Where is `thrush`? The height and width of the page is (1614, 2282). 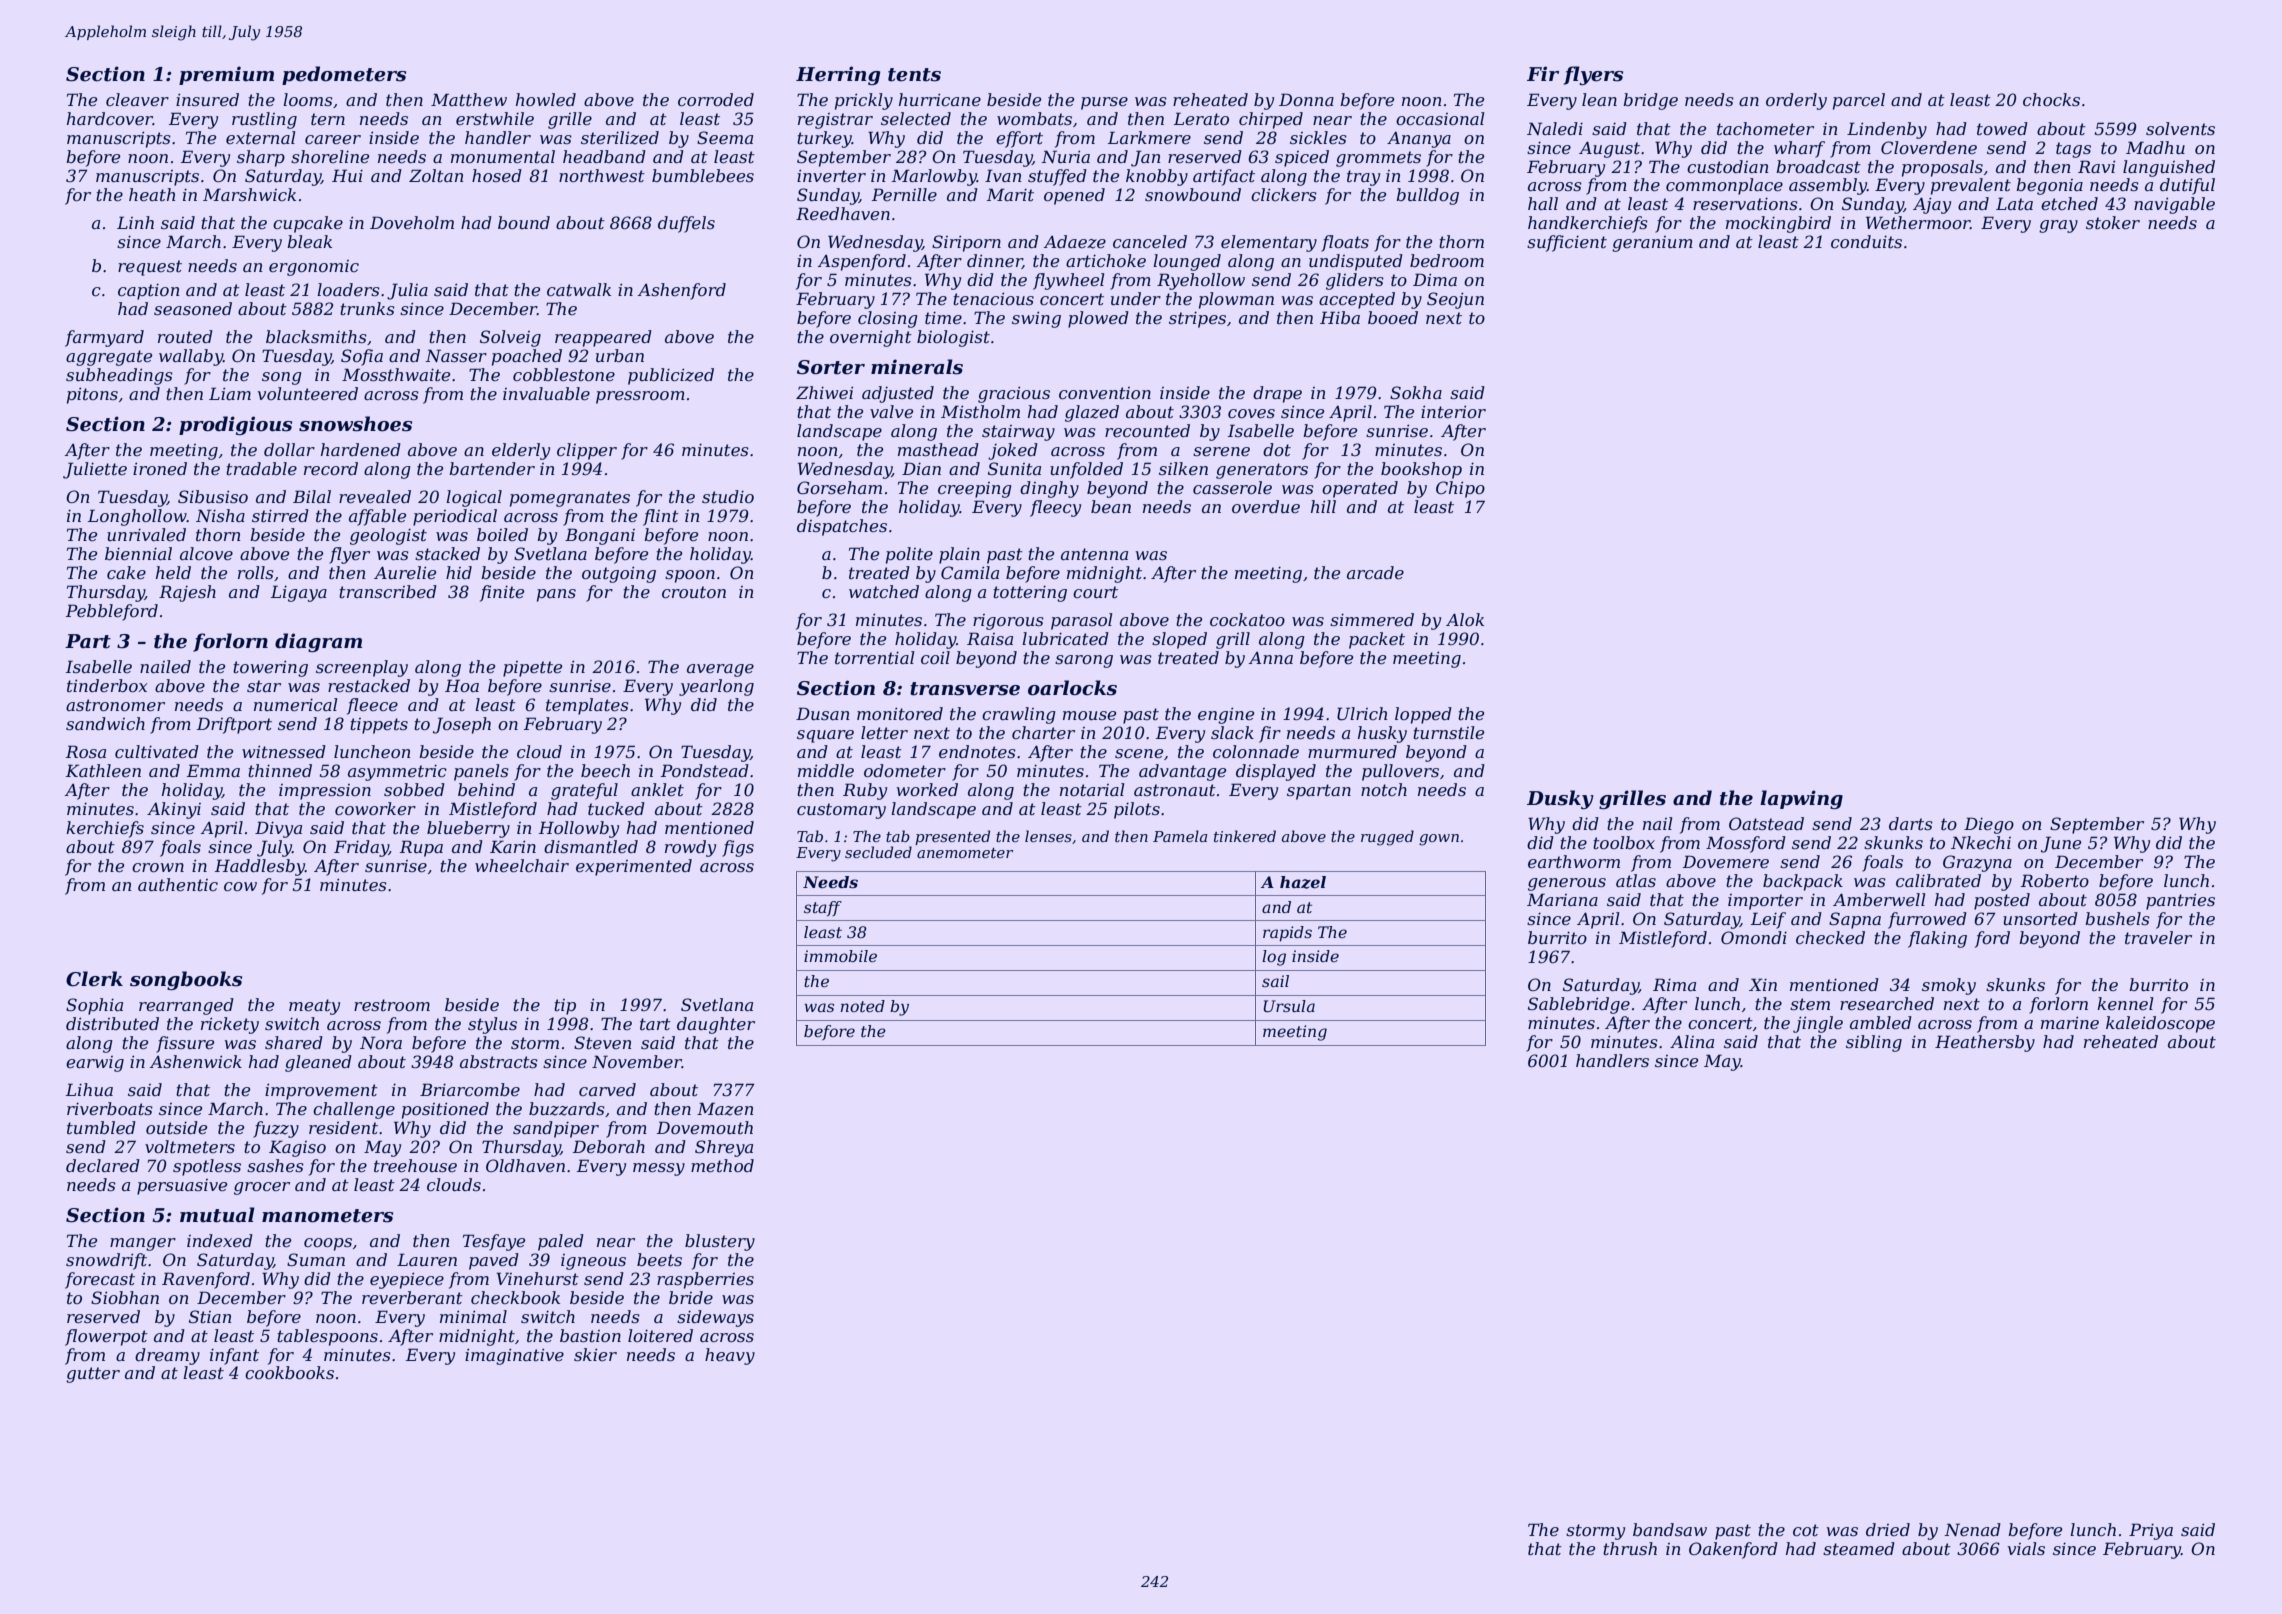 thrush is located at coordinates (1630, 1548).
